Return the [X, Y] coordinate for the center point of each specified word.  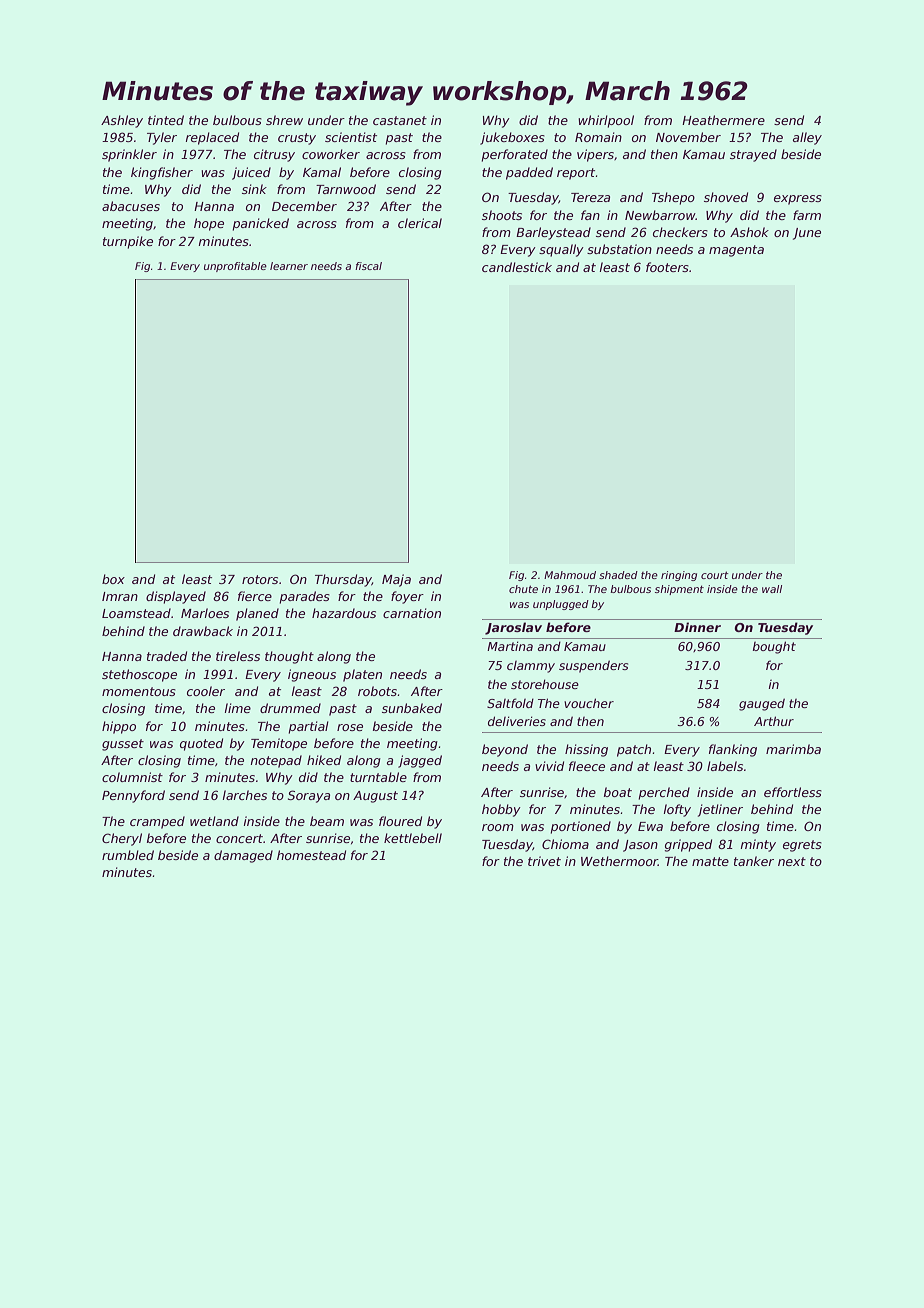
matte [710, 861]
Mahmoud [570, 575]
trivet [544, 861]
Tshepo [673, 198]
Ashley [122, 121]
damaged [243, 856]
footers [667, 267]
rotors [260, 579]
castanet [400, 120]
